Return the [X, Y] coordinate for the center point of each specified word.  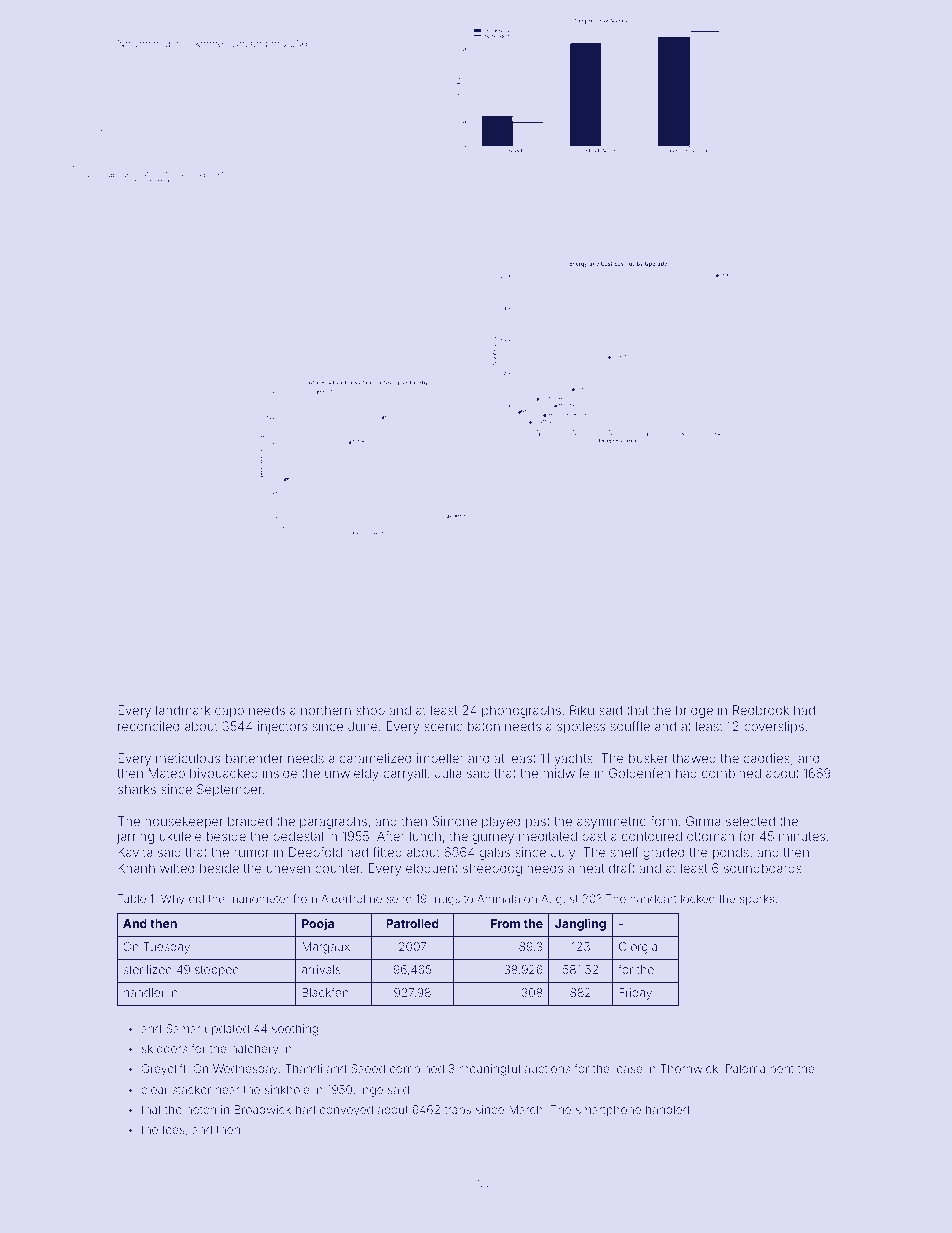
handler [144, 992]
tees [173, 1130]
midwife [566, 773]
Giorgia [638, 948]
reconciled [148, 726]
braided [250, 821]
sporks [757, 899]
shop [370, 711]
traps [458, 1111]
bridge [694, 711]
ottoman [710, 836]
